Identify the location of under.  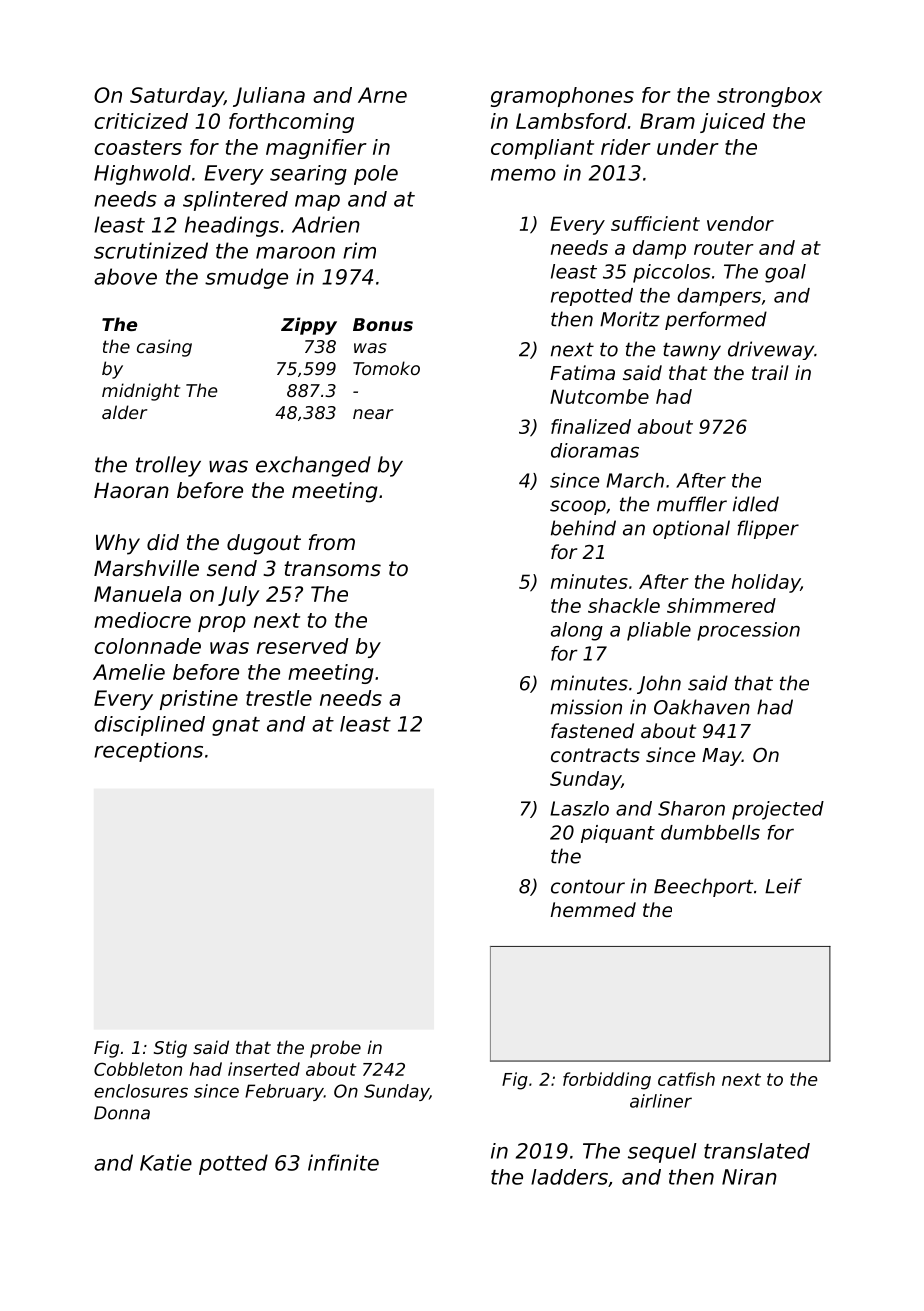
(688, 147).
